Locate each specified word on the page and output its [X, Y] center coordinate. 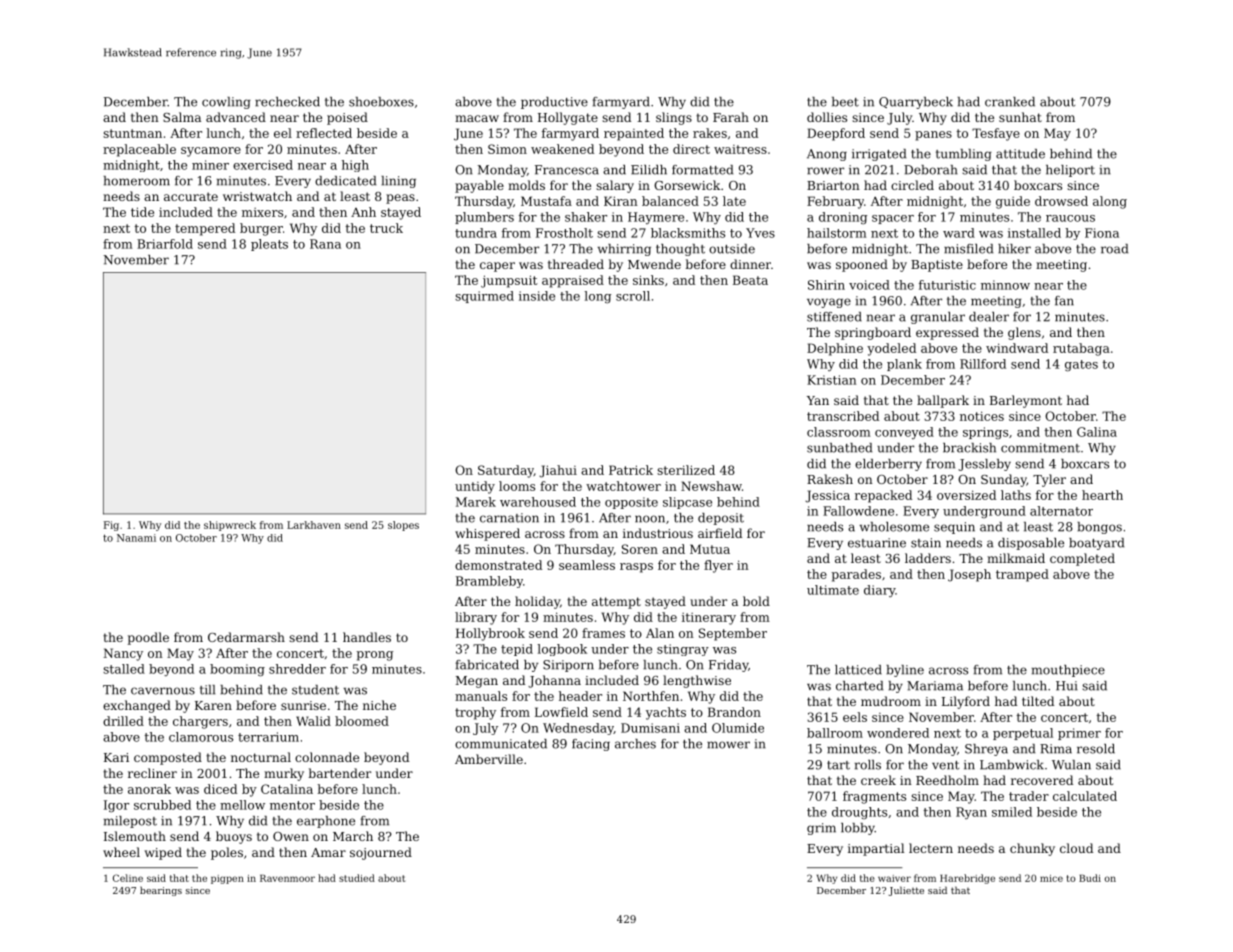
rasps [636, 568]
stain [926, 543]
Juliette [906, 891]
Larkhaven [314, 525]
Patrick [631, 470]
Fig [111, 526]
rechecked [287, 102]
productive [554, 103]
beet [845, 102]
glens [1024, 333]
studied [357, 878]
